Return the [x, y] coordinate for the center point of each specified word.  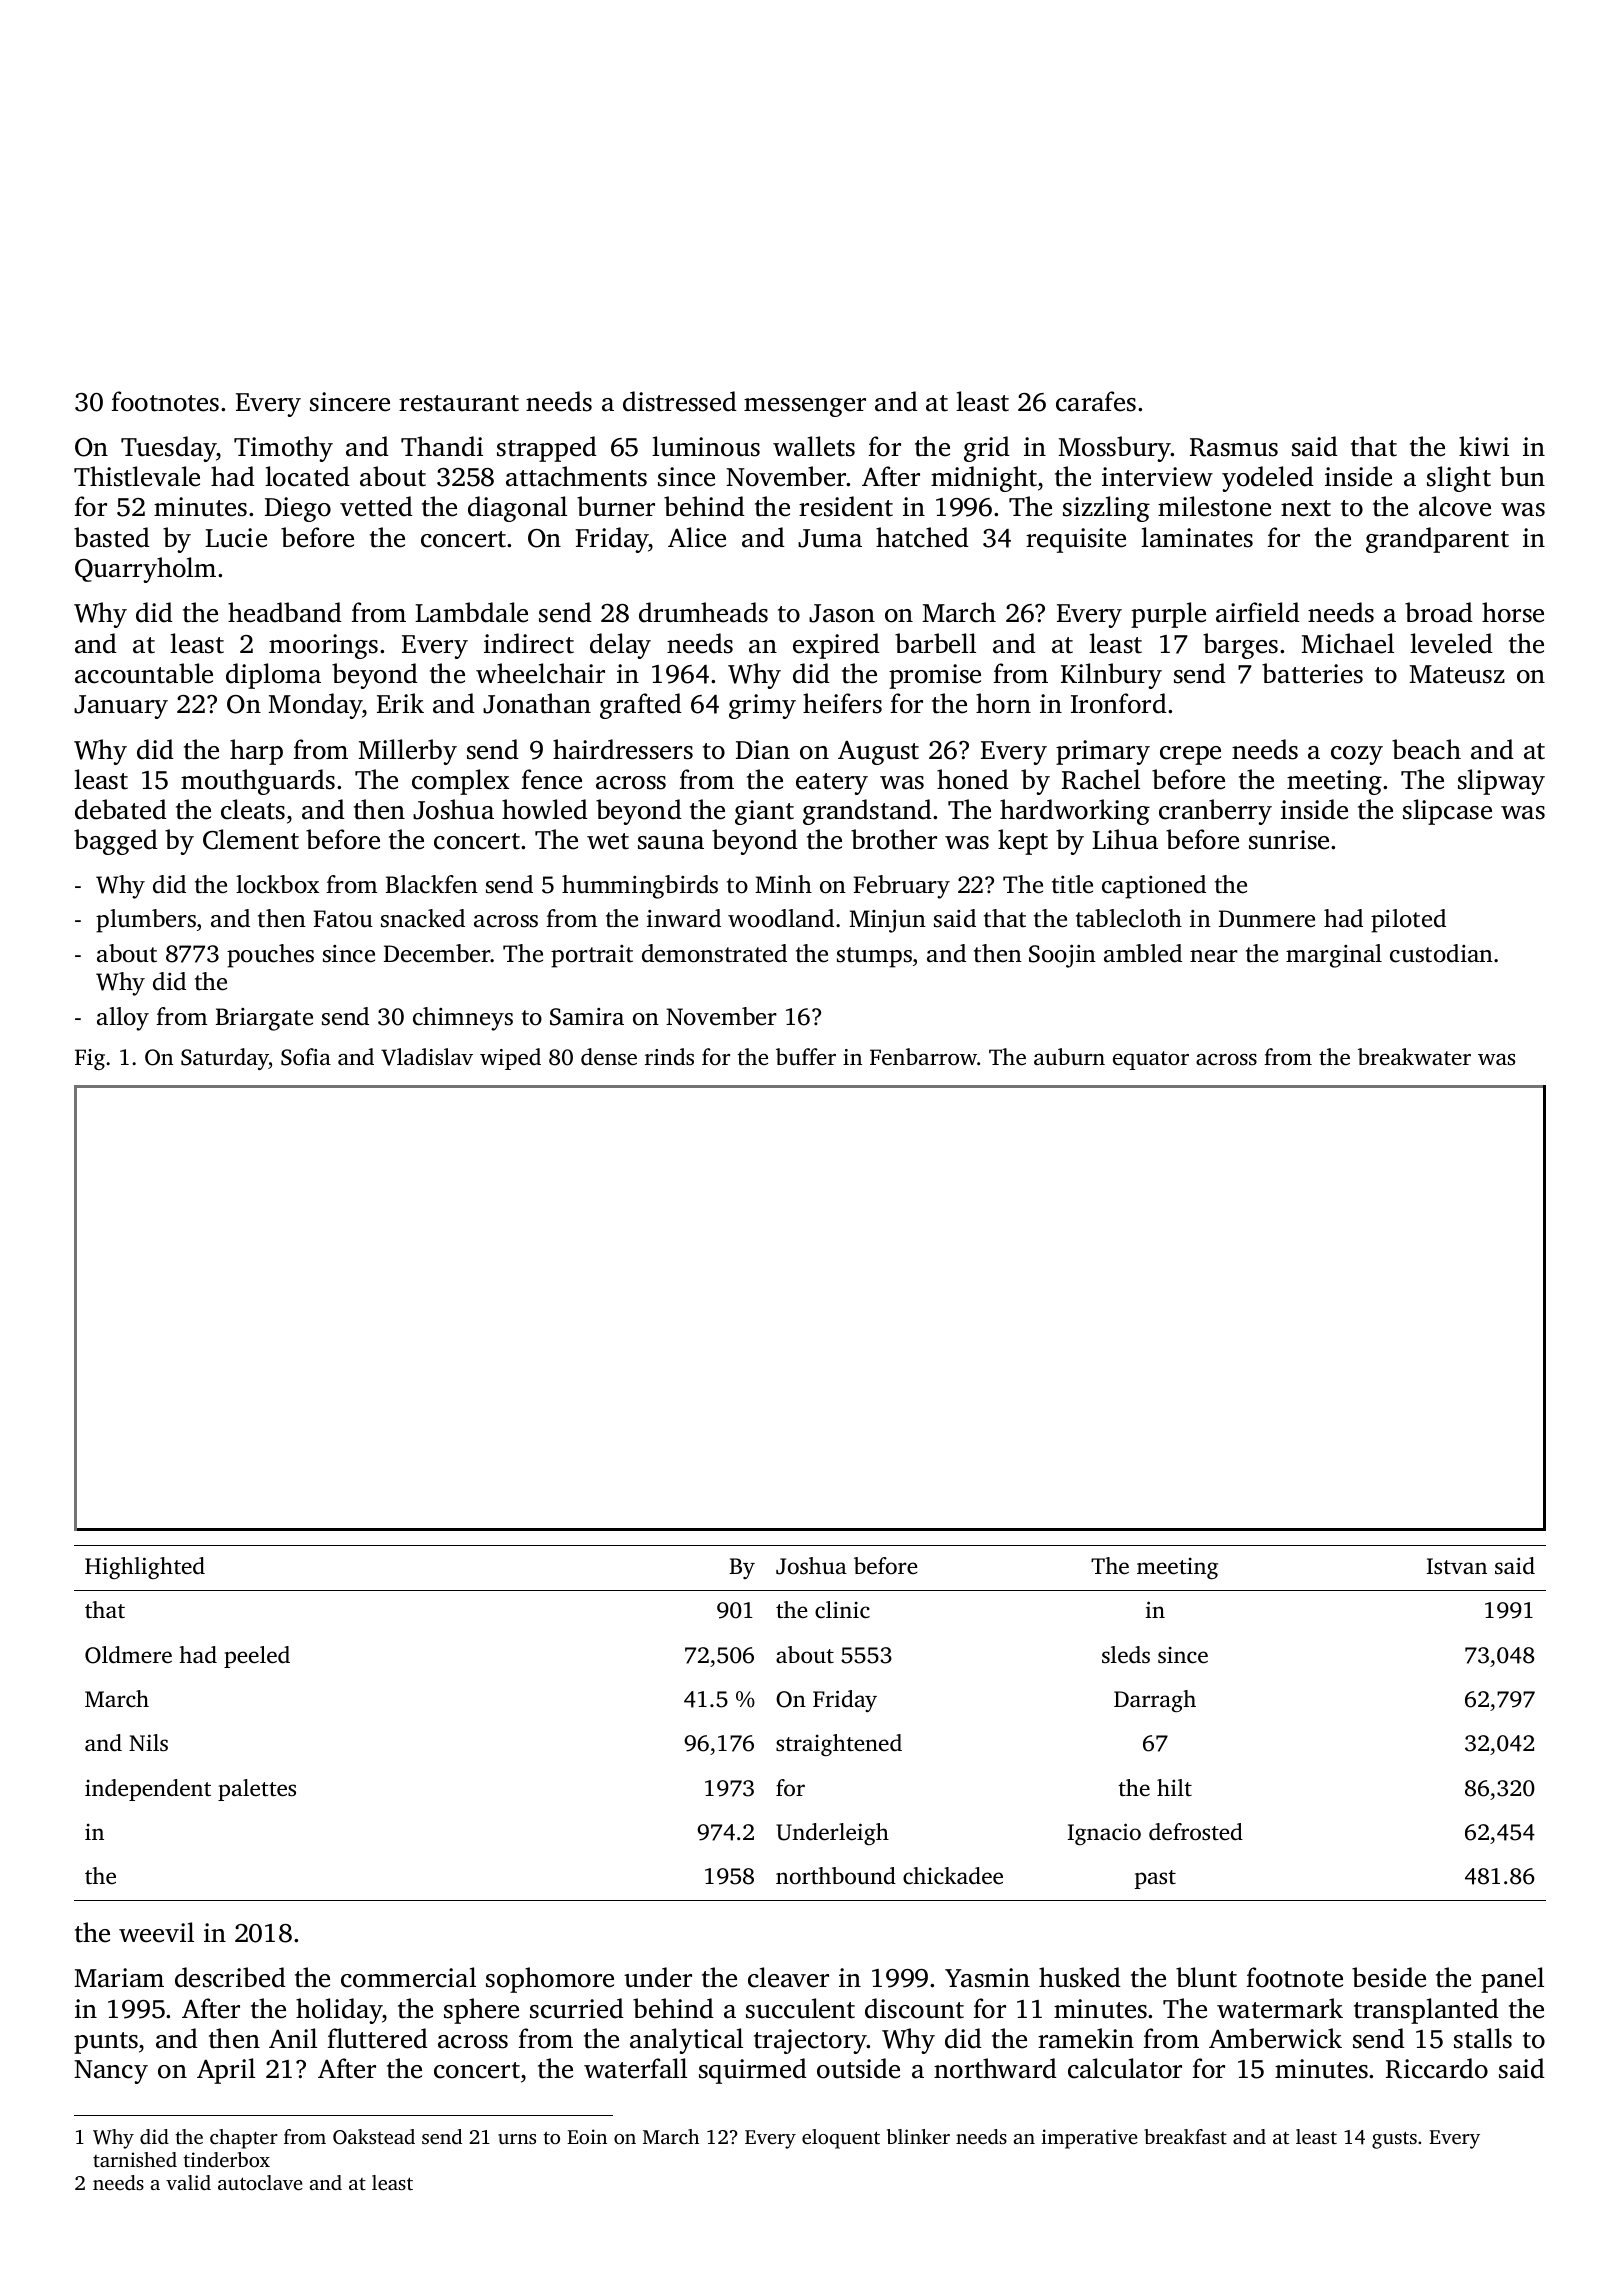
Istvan [1457, 1566]
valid [188, 2182]
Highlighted [145, 1568]
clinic [842, 1610]
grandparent [1437, 540]
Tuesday [168, 449]
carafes [1096, 401]
